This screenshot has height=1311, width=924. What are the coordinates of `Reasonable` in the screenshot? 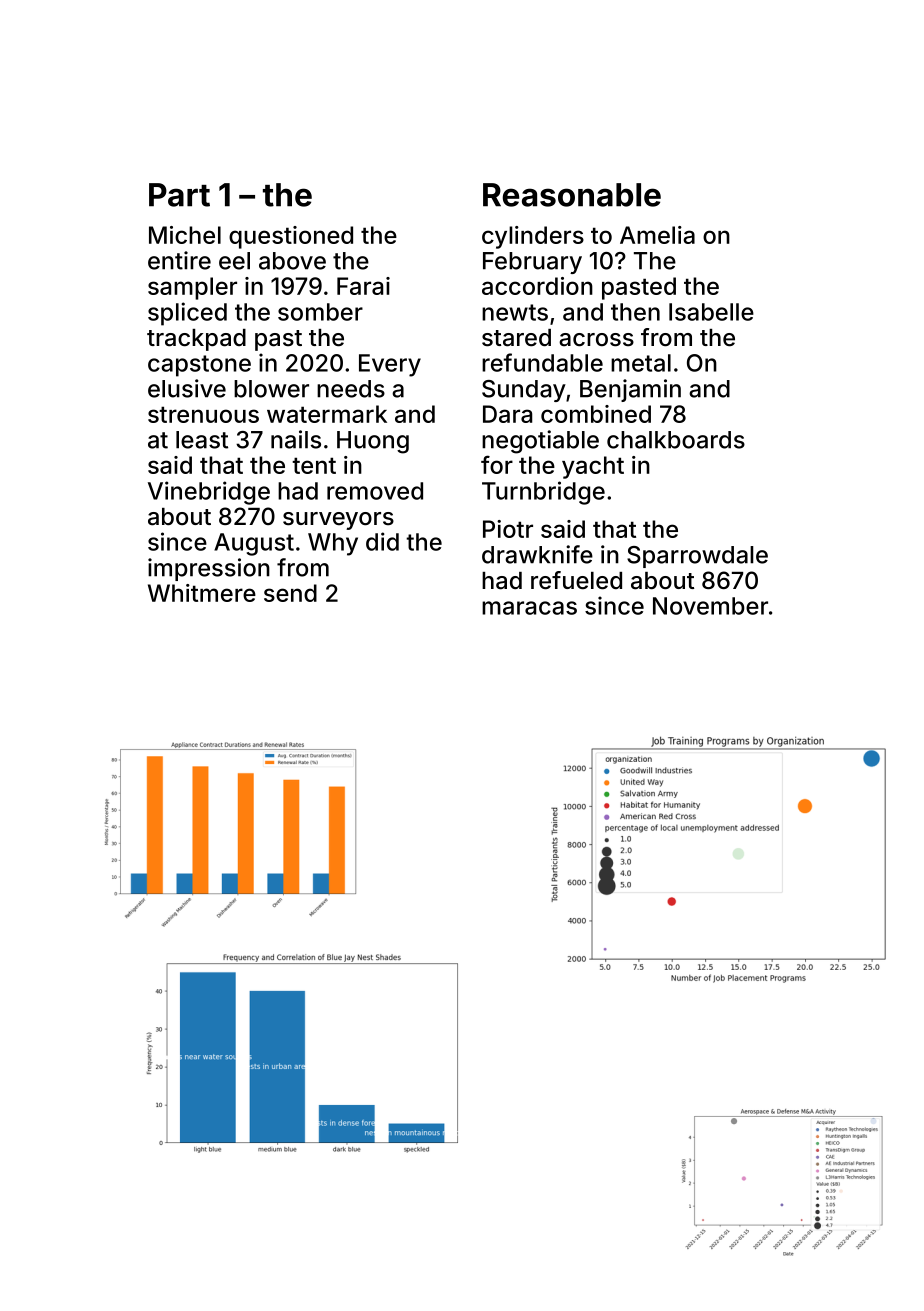 It's located at (572, 195).
